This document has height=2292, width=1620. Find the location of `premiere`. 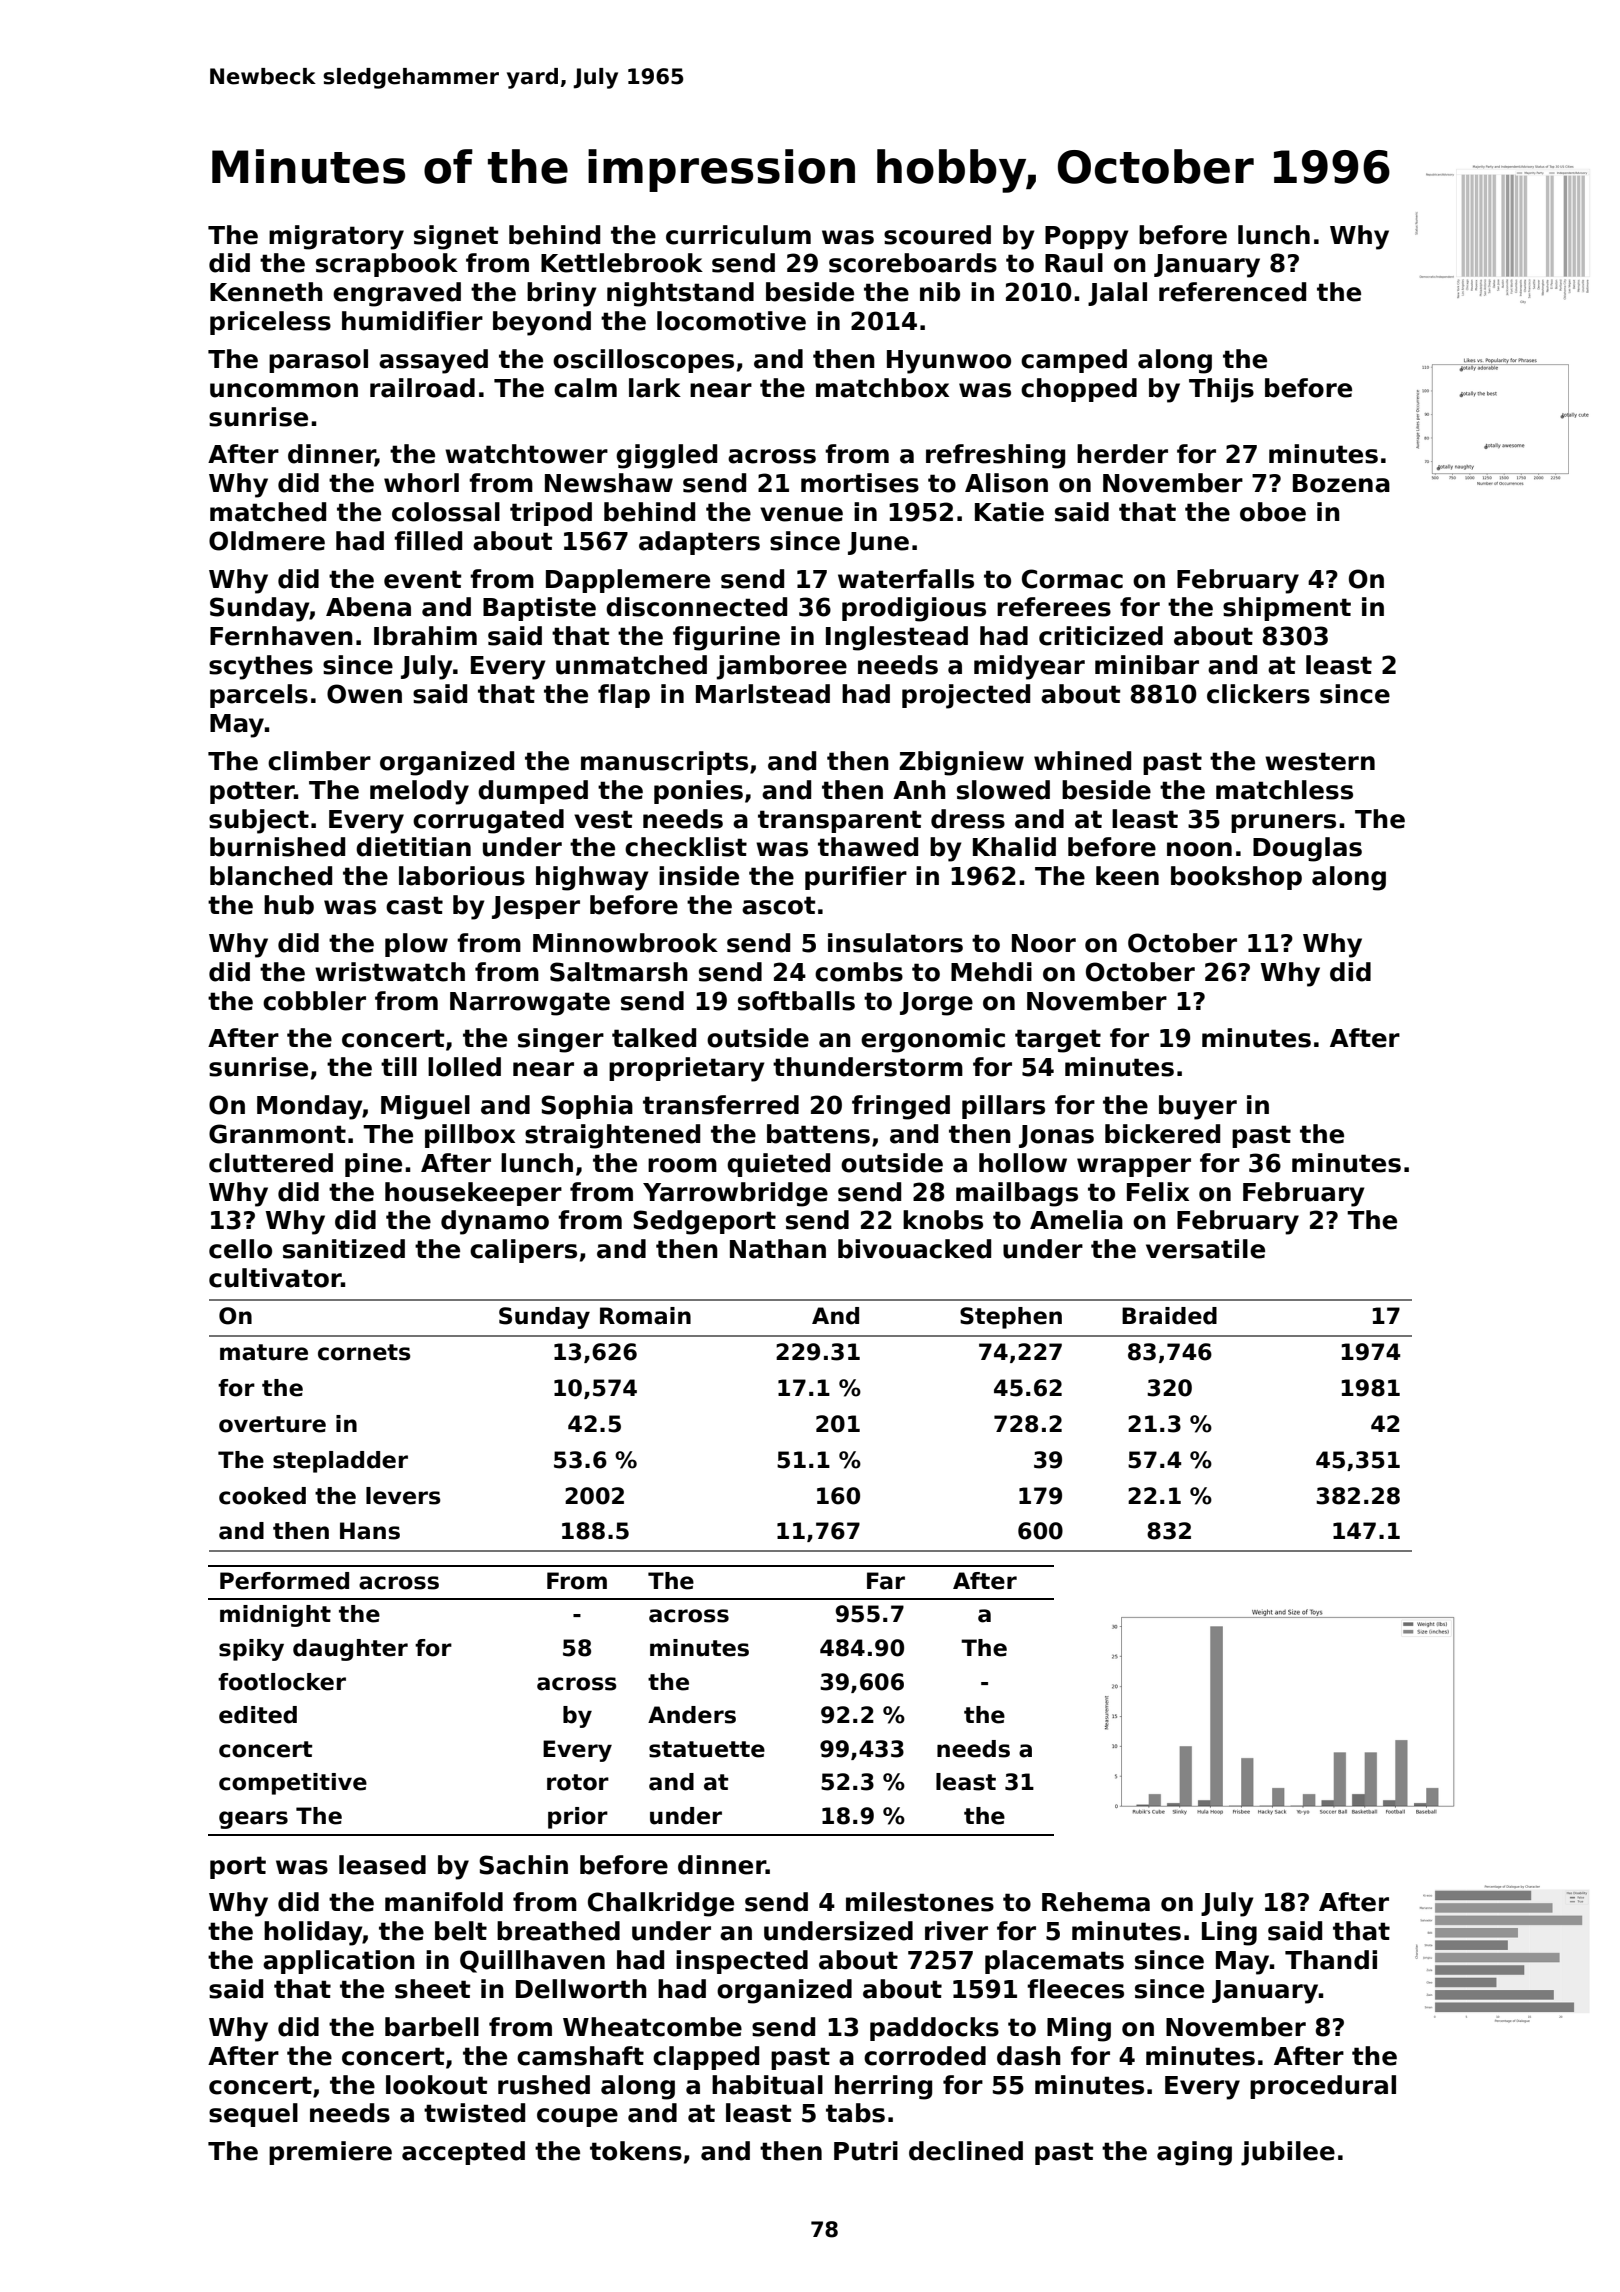

premiere is located at coordinates (330, 2153).
